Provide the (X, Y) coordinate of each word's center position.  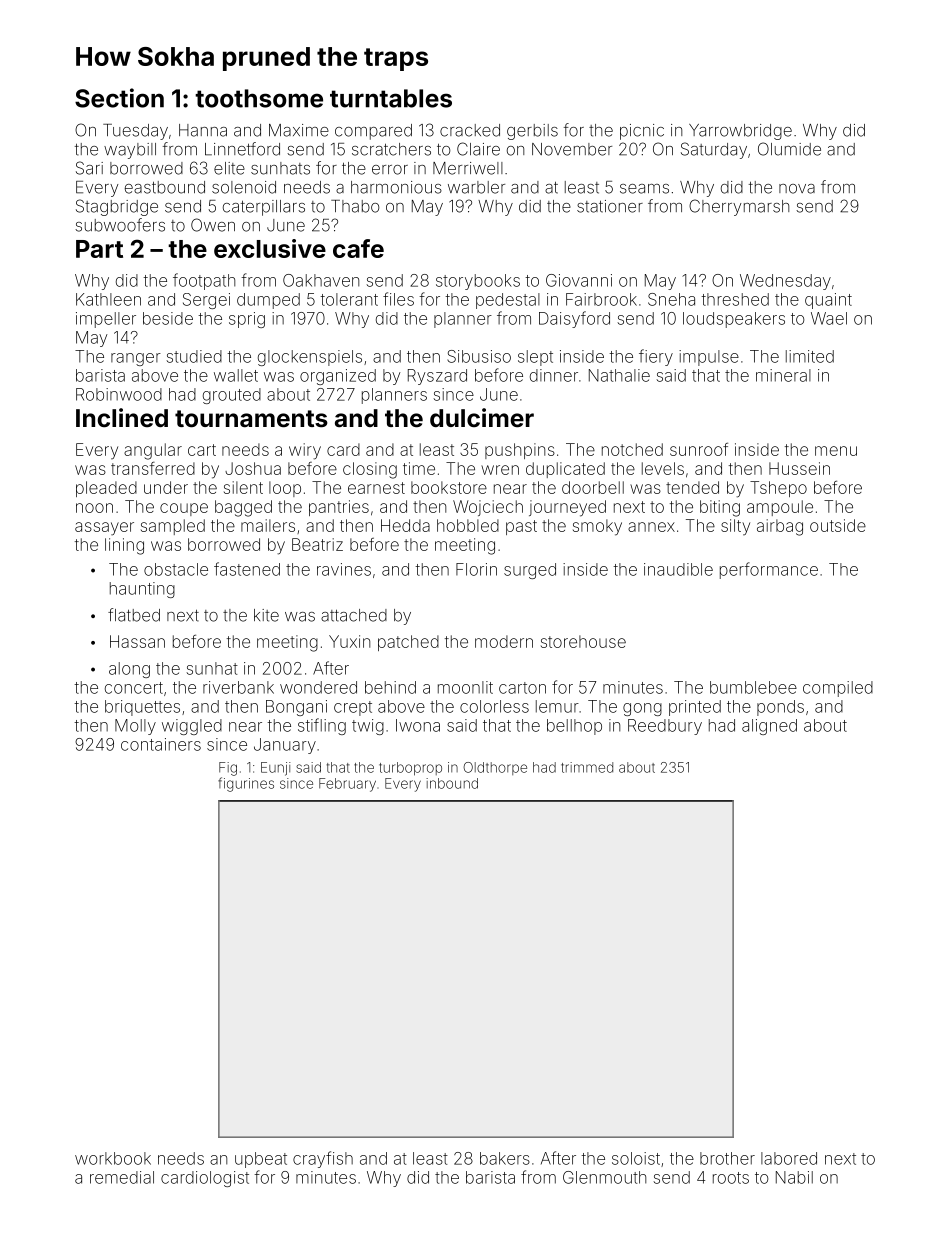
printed (695, 708)
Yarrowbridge (740, 132)
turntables (391, 98)
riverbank (238, 687)
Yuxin (349, 641)
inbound (452, 783)
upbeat (261, 1160)
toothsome (259, 98)
